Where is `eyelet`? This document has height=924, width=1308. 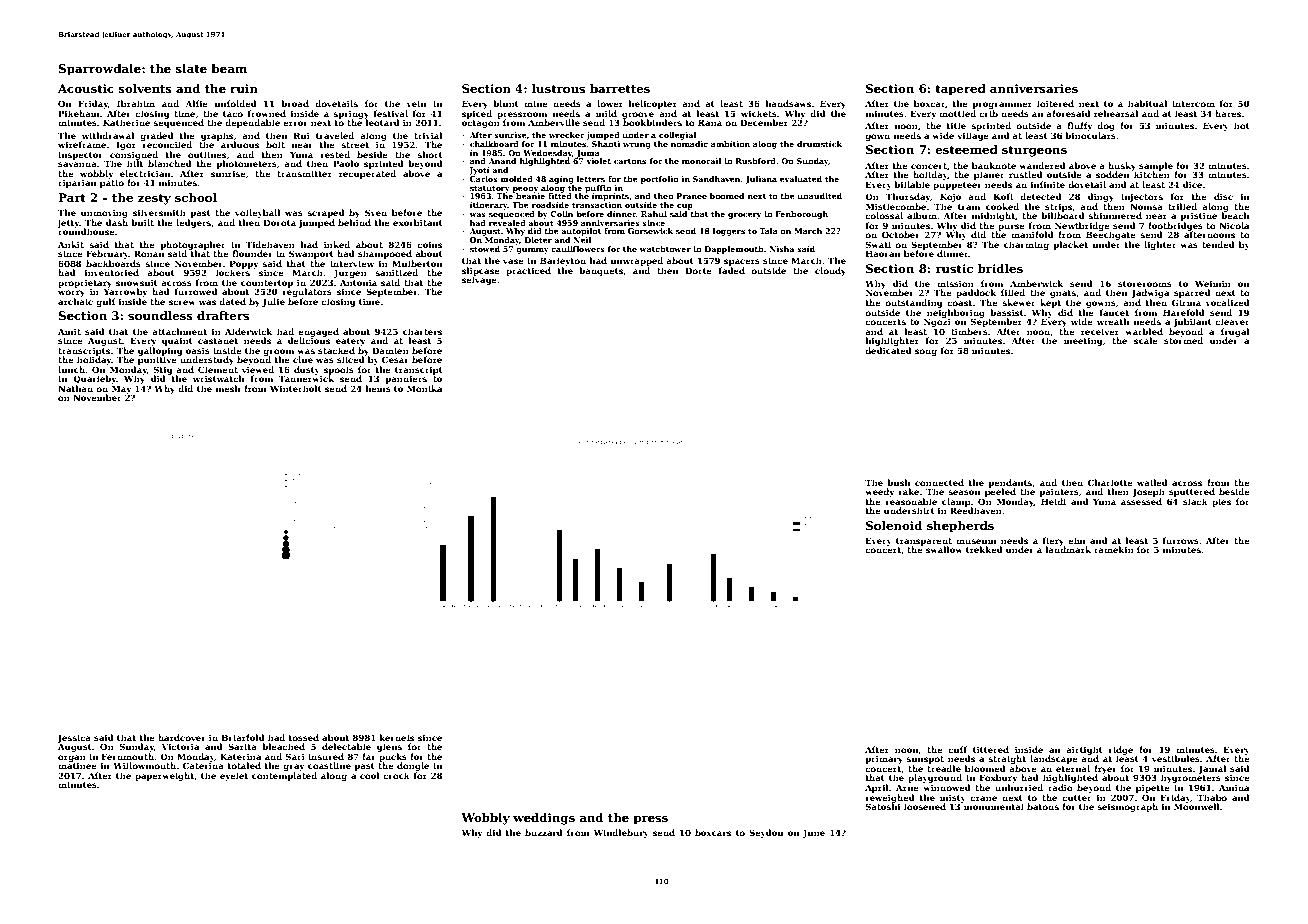 eyelet is located at coordinates (234, 776).
